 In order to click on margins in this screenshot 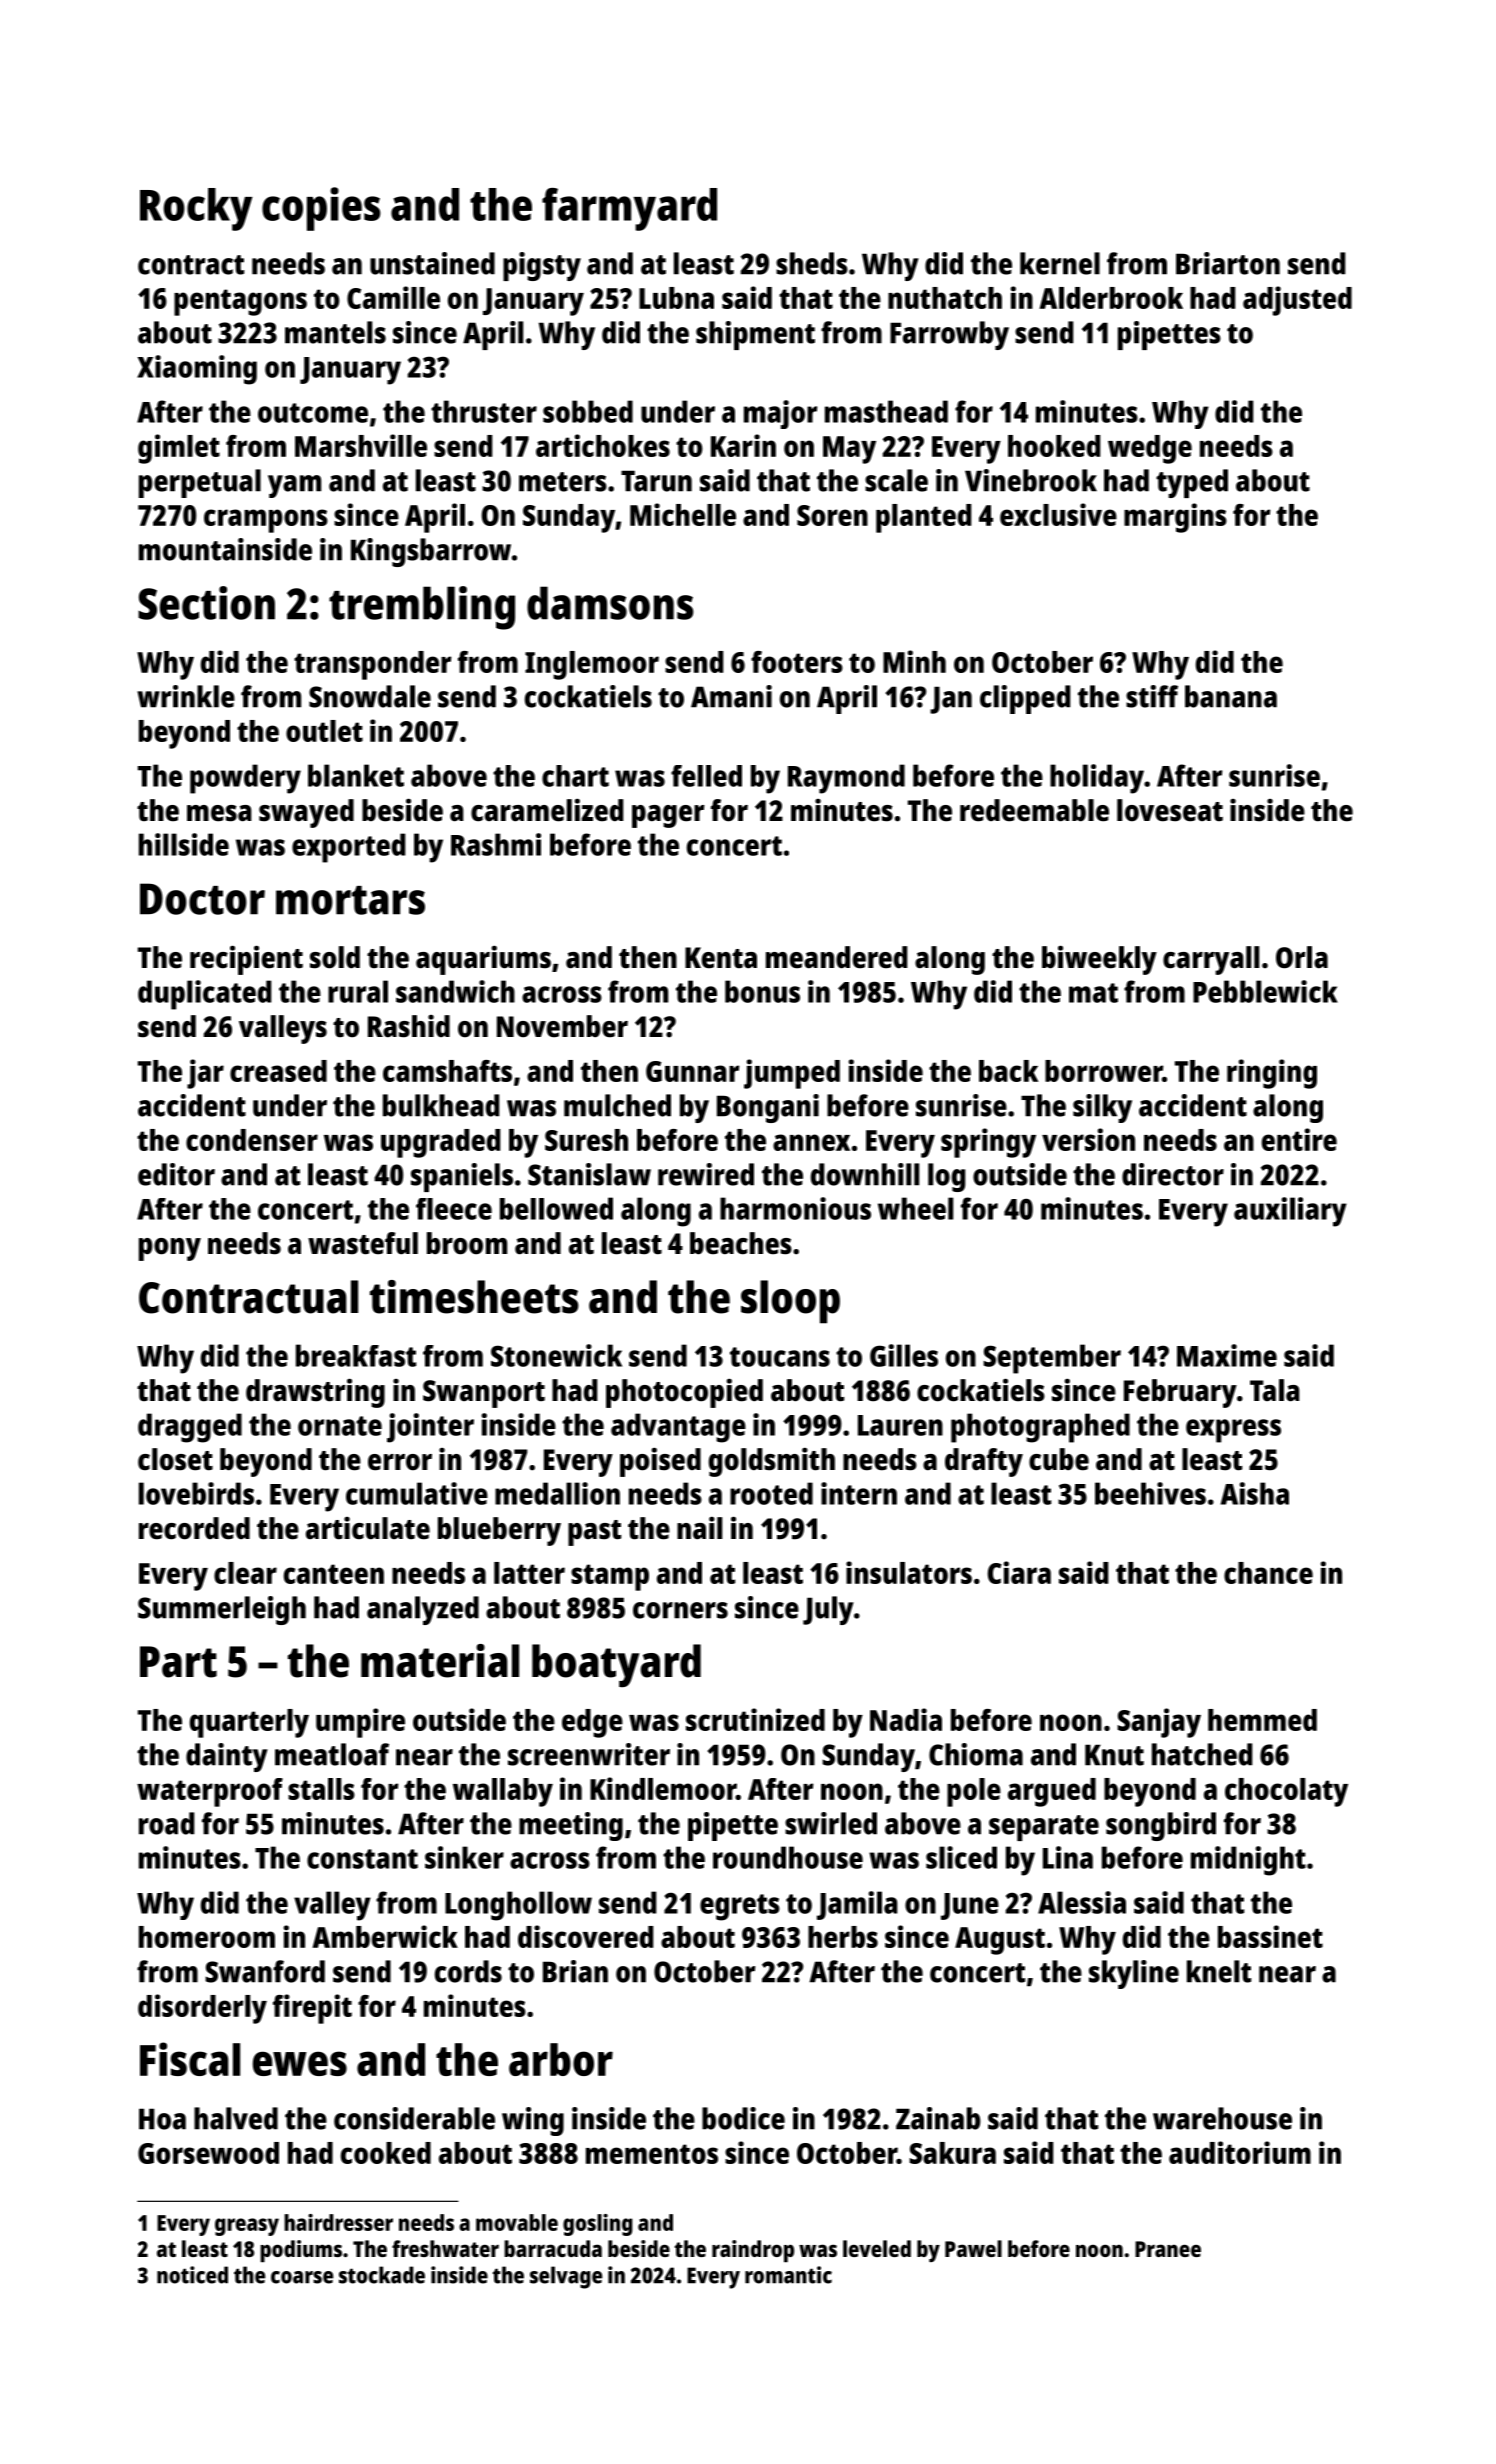, I will do `click(1175, 518)`.
